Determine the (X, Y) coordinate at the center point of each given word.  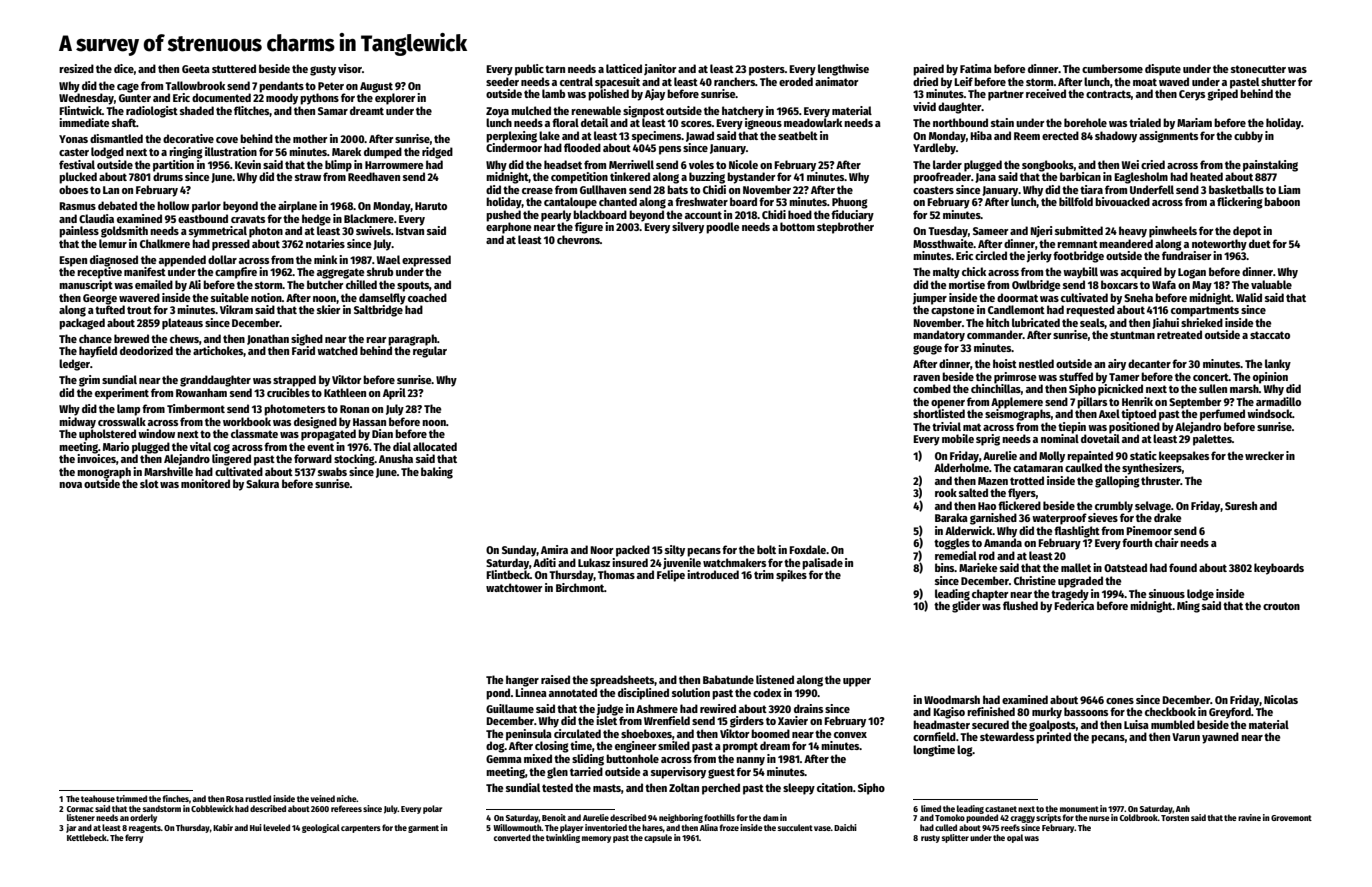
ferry (134, 838)
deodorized (146, 350)
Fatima (976, 68)
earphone (509, 228)
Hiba (981, 135)
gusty (323, 70)
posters (767, 70)
